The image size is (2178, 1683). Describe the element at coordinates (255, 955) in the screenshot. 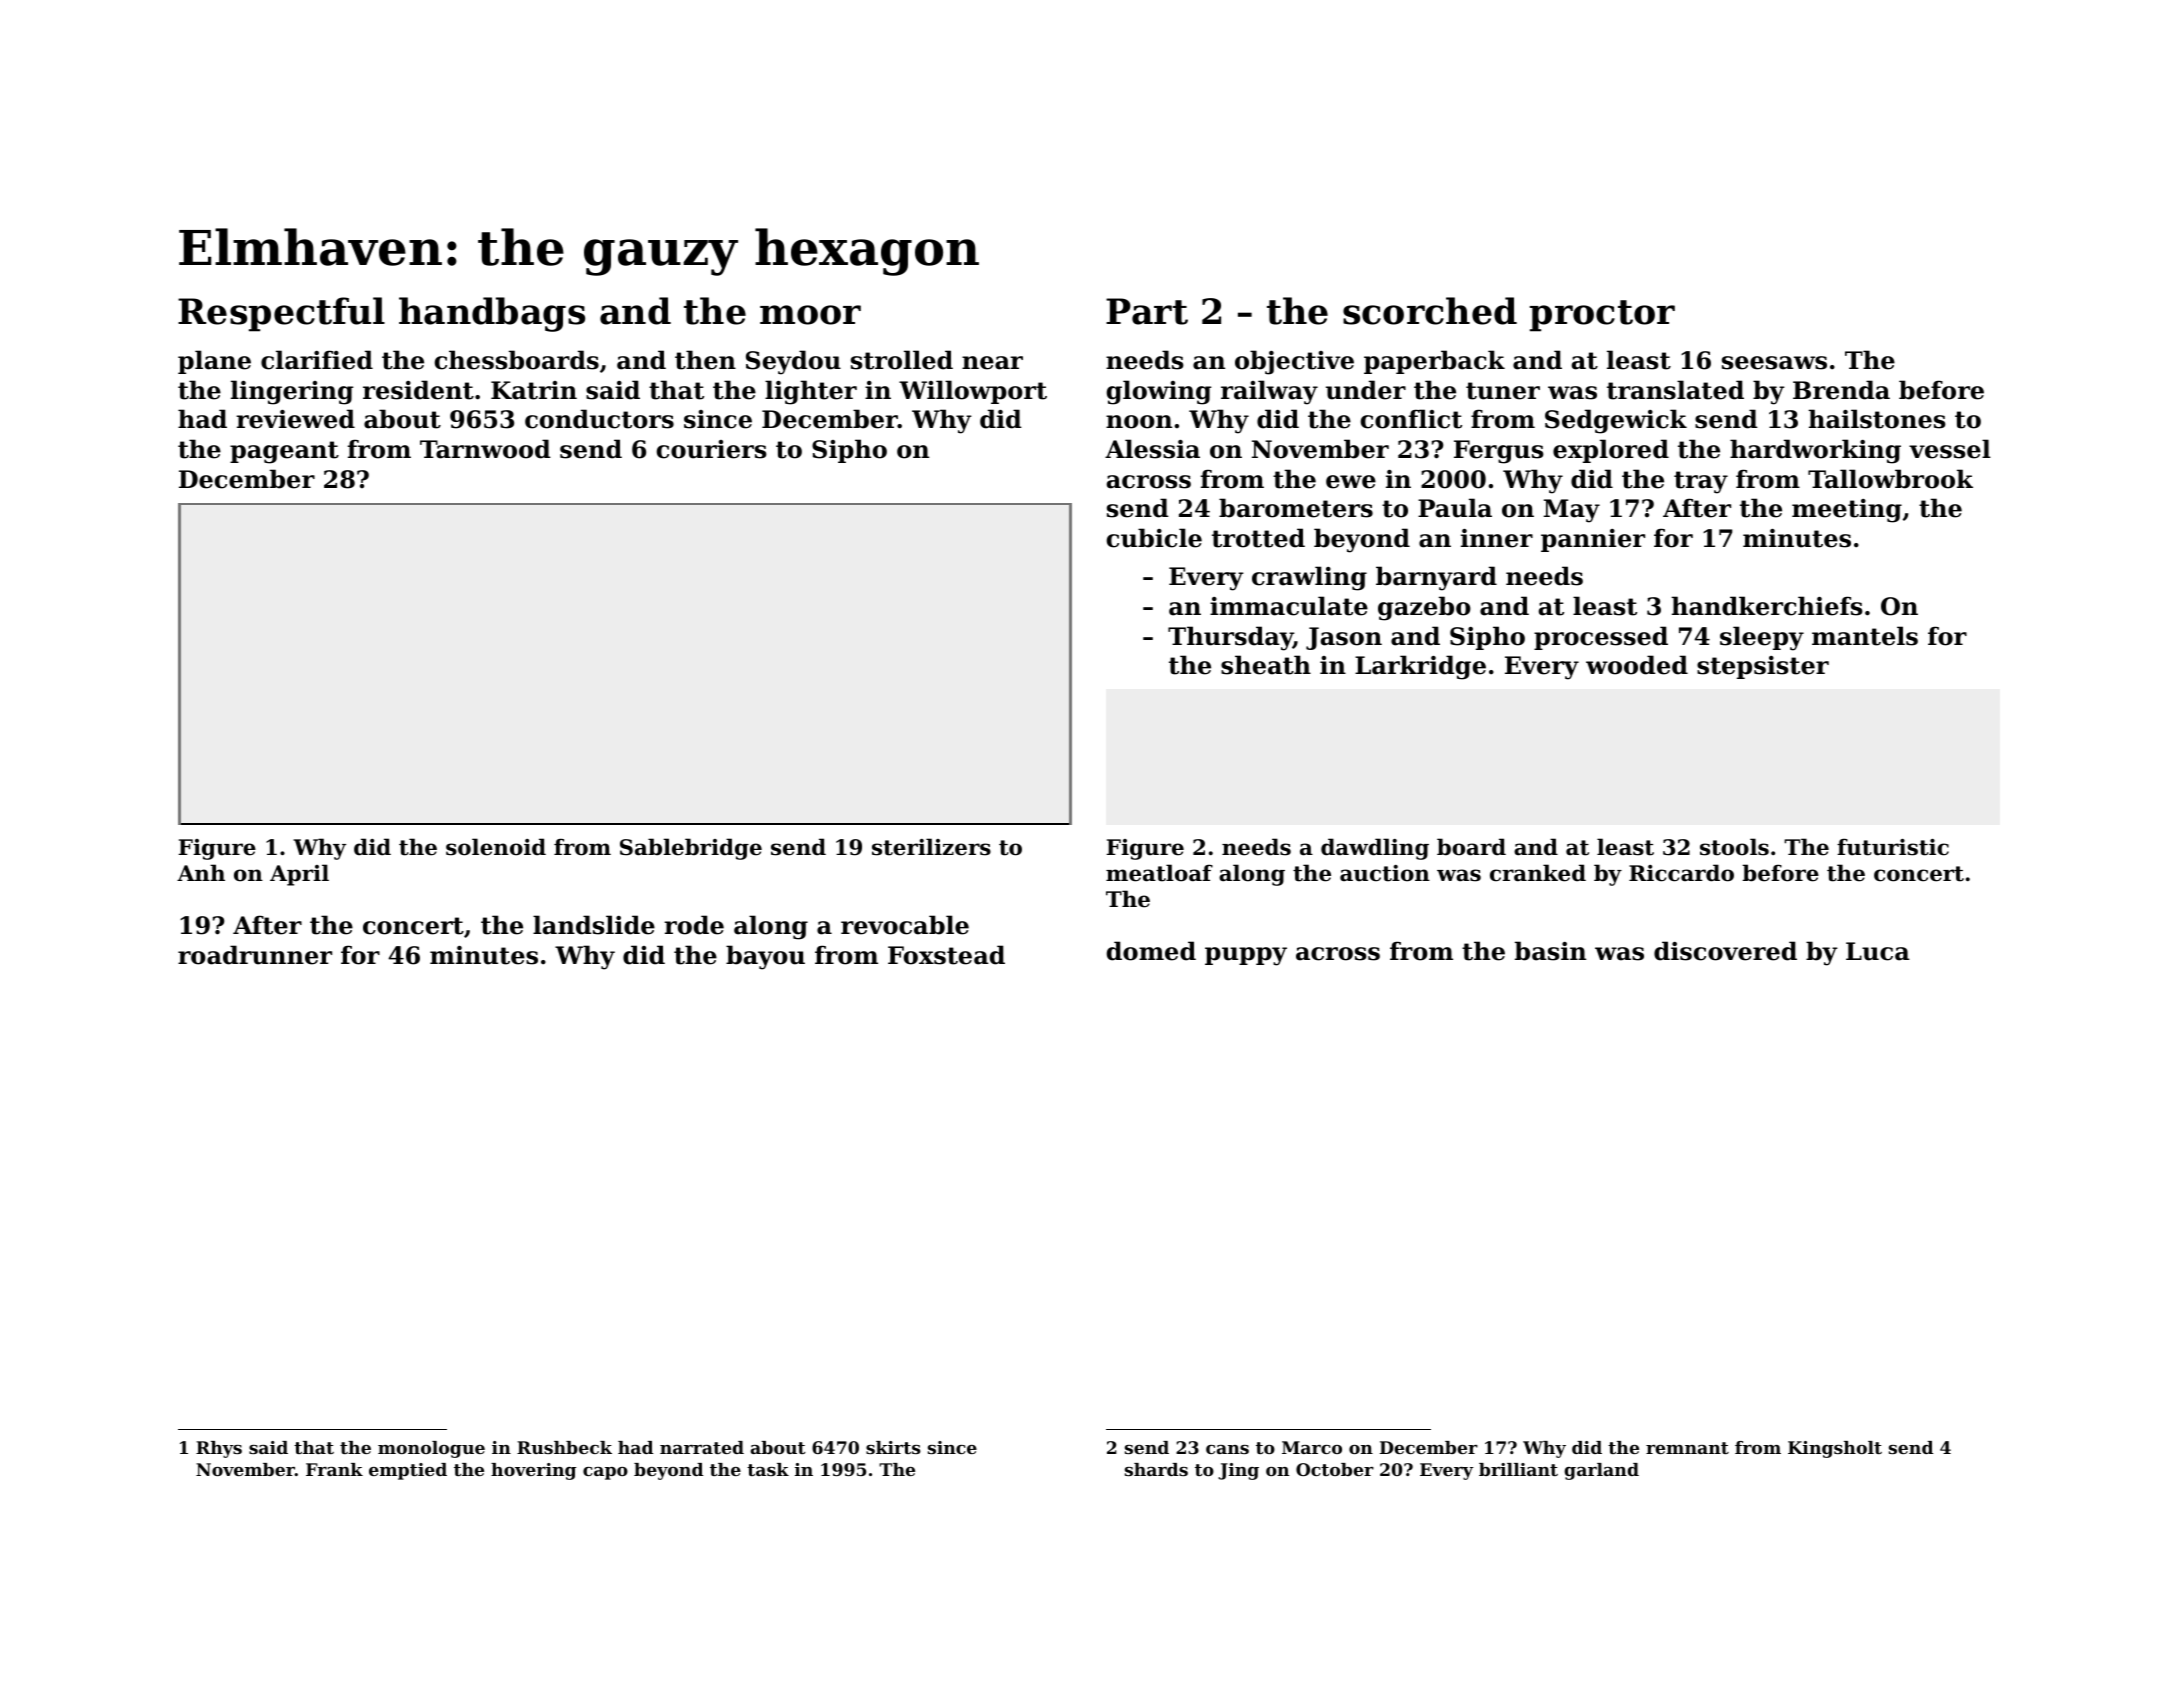

I see `roadrunner` at that location.
